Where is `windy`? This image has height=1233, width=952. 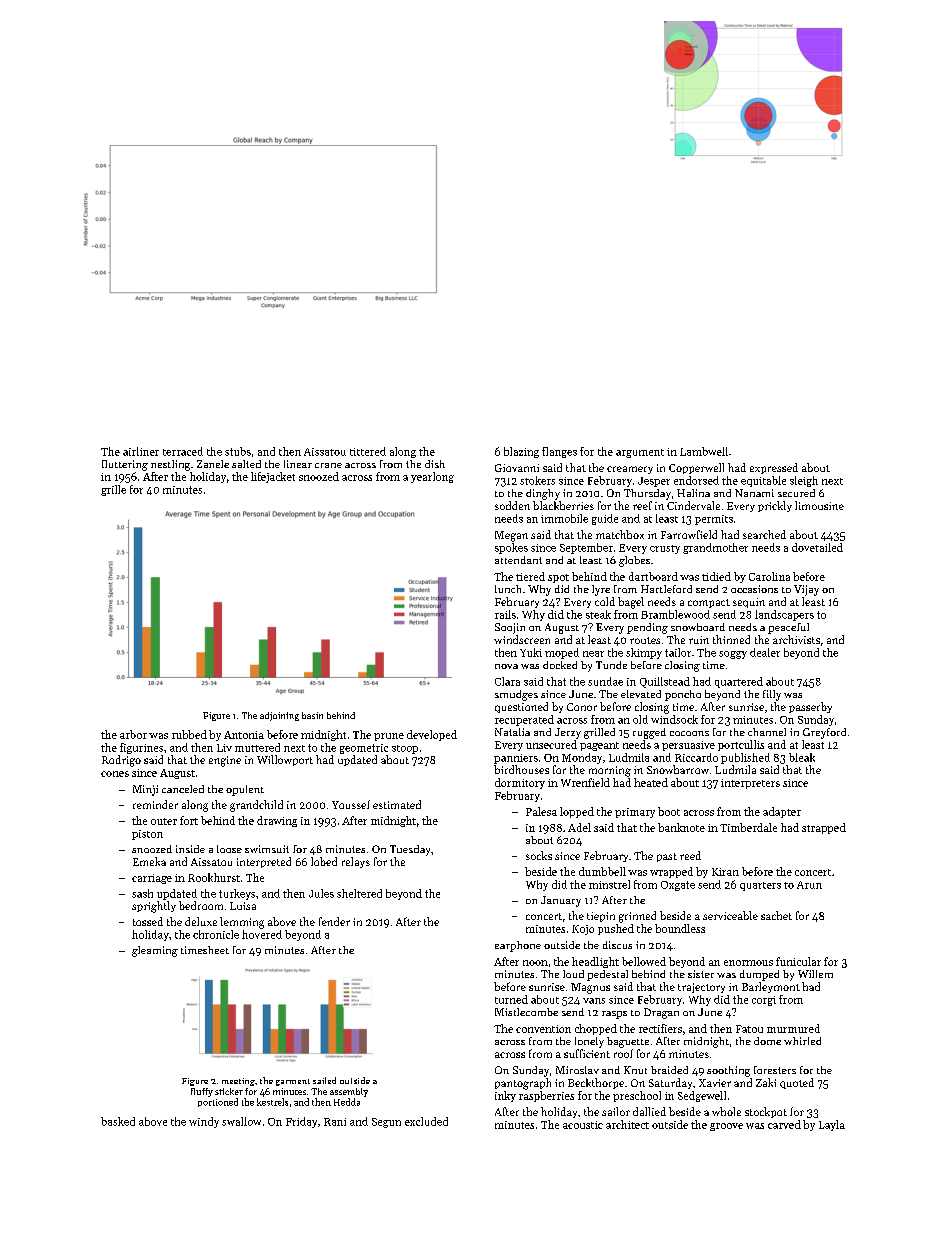
windy is located at coordinates (204, 1122).
